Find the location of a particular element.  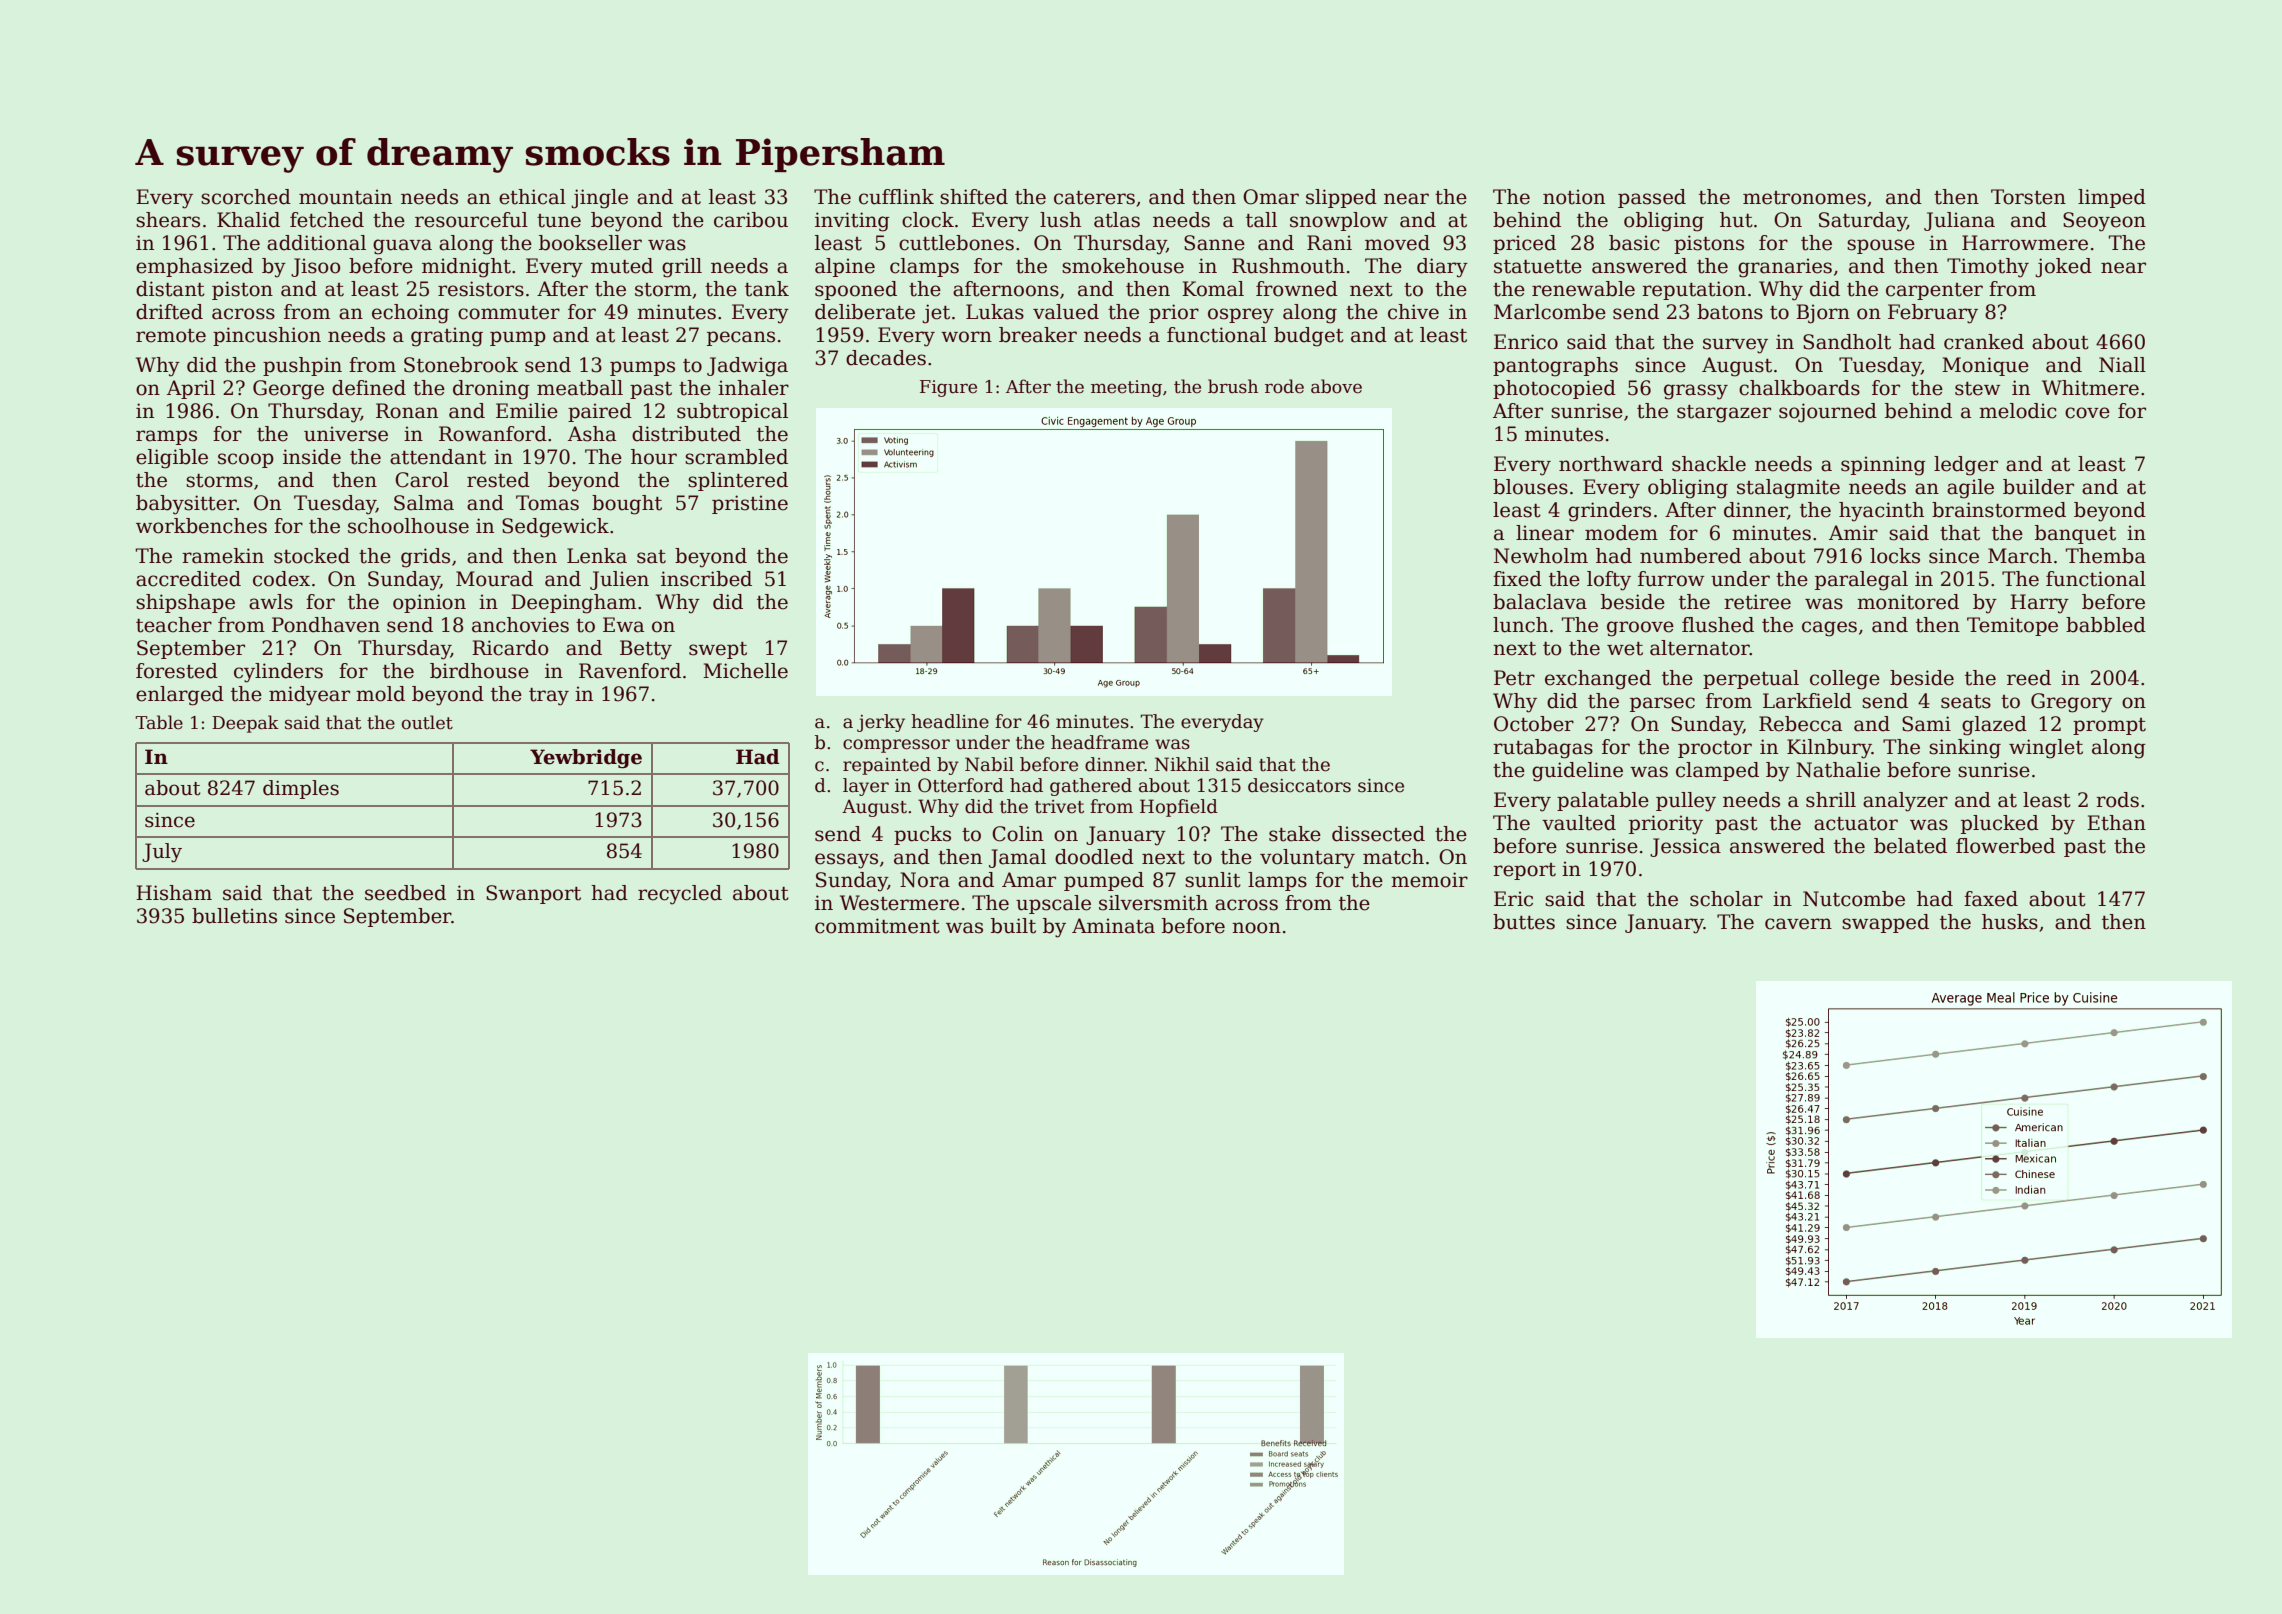

frowned is located at coordinates (1297, 289).
